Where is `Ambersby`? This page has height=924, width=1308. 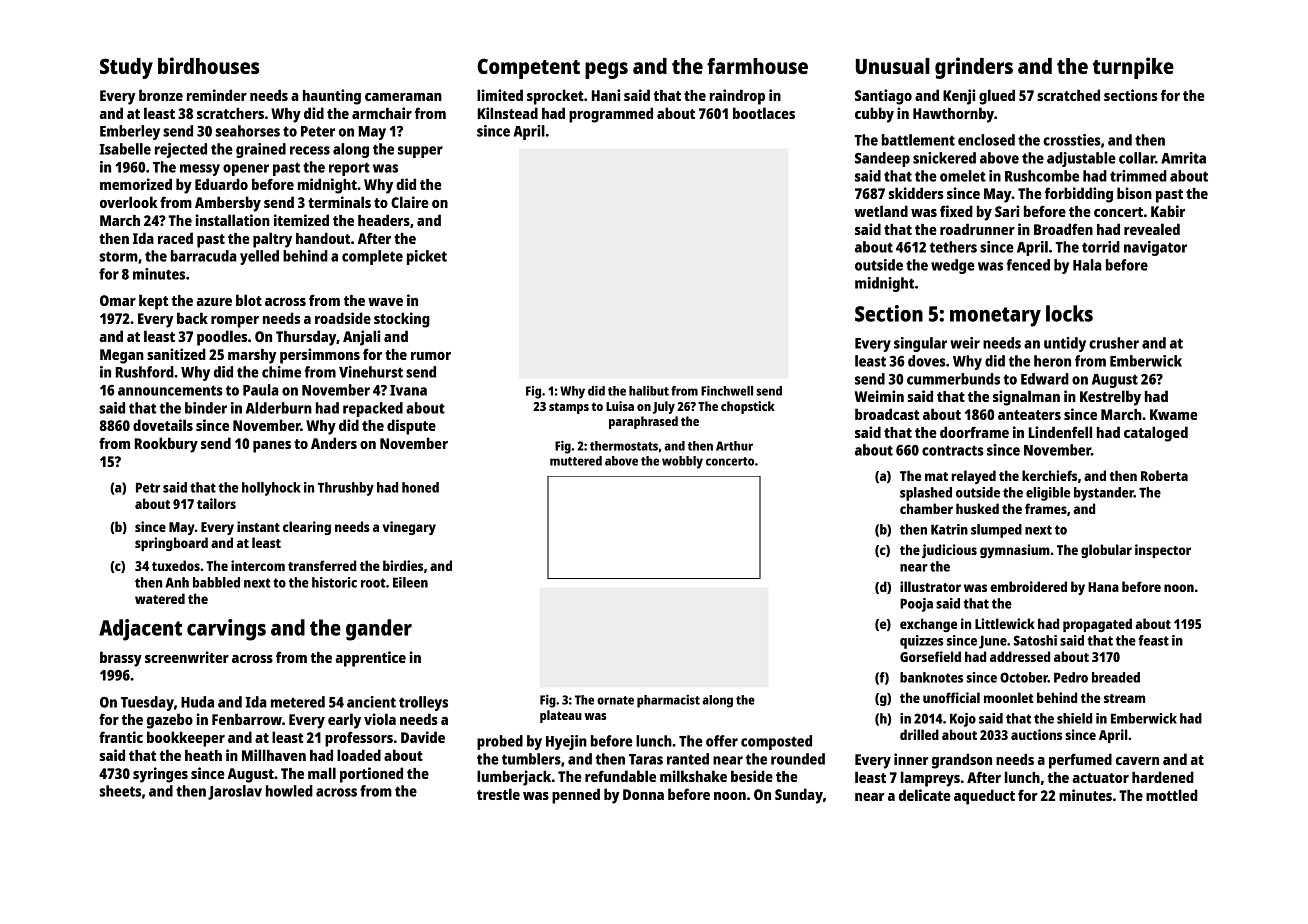
Ambersby is located at coordinates (228, 204).
